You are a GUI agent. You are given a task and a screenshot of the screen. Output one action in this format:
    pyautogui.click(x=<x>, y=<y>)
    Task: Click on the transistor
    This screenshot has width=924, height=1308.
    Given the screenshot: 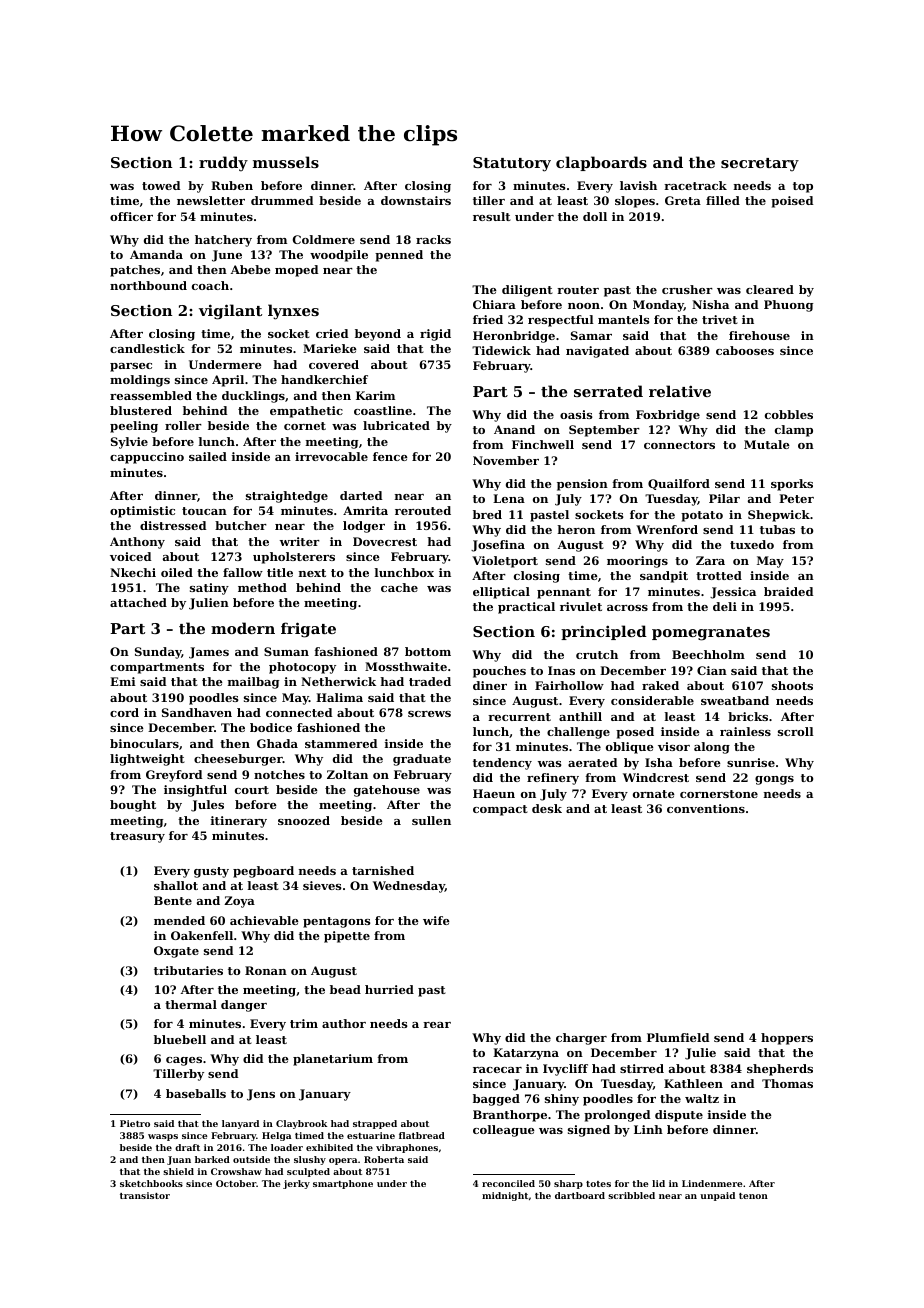 What is the action you would take?
    pyautogui.click(x=145, y=1195)
